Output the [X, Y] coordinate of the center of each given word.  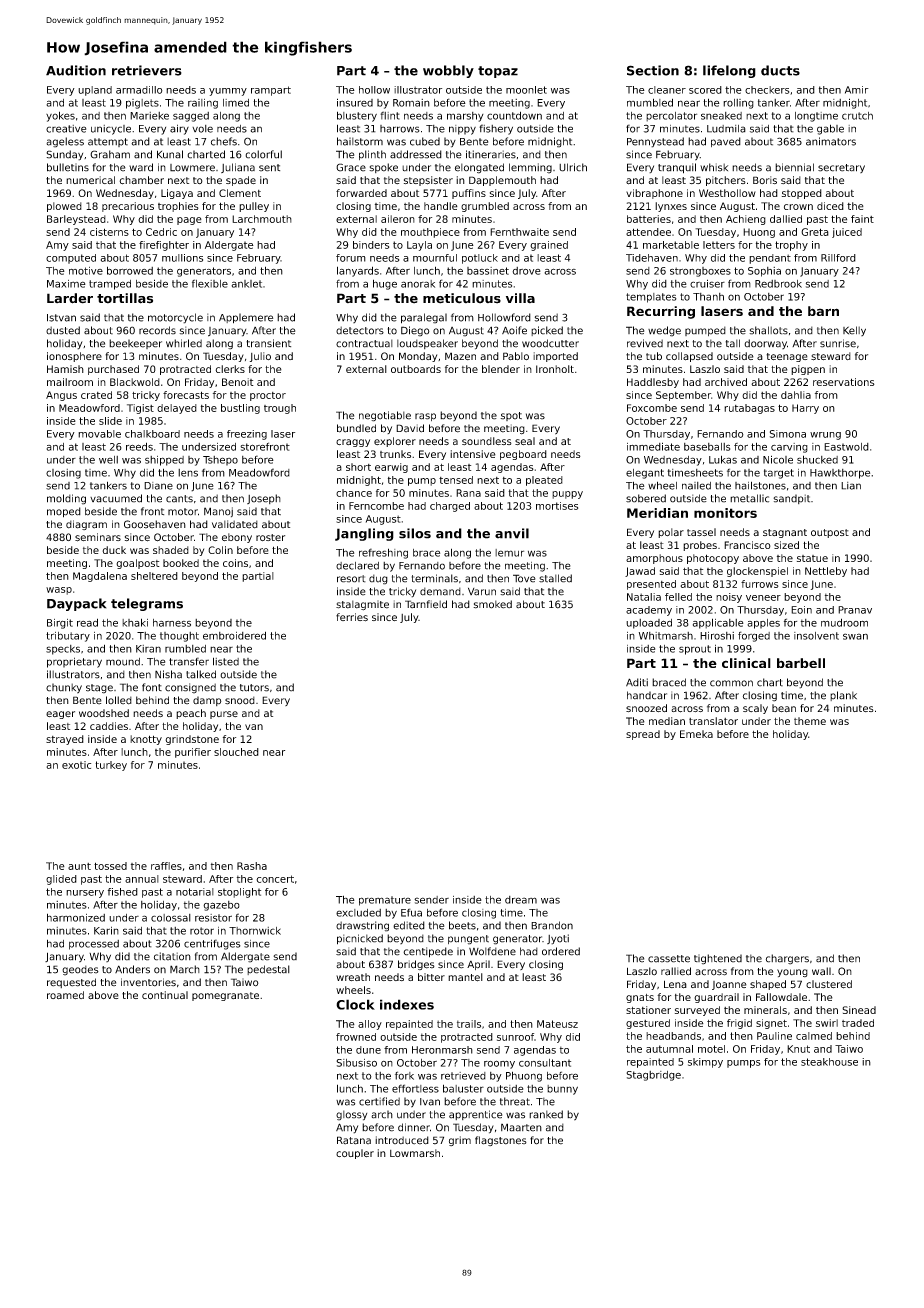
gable [830, 129]
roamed [65, 995]
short [358, 467]
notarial [195, 892]
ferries [352, 617]
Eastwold [846, 447]
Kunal [170, 154]
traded [858, 1023]
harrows [400, 129]
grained [549, 246]
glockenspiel [757, 572]
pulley [254, 207]
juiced [847, 233]
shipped [164, 461]
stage [99, 689]
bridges [416, 965]
